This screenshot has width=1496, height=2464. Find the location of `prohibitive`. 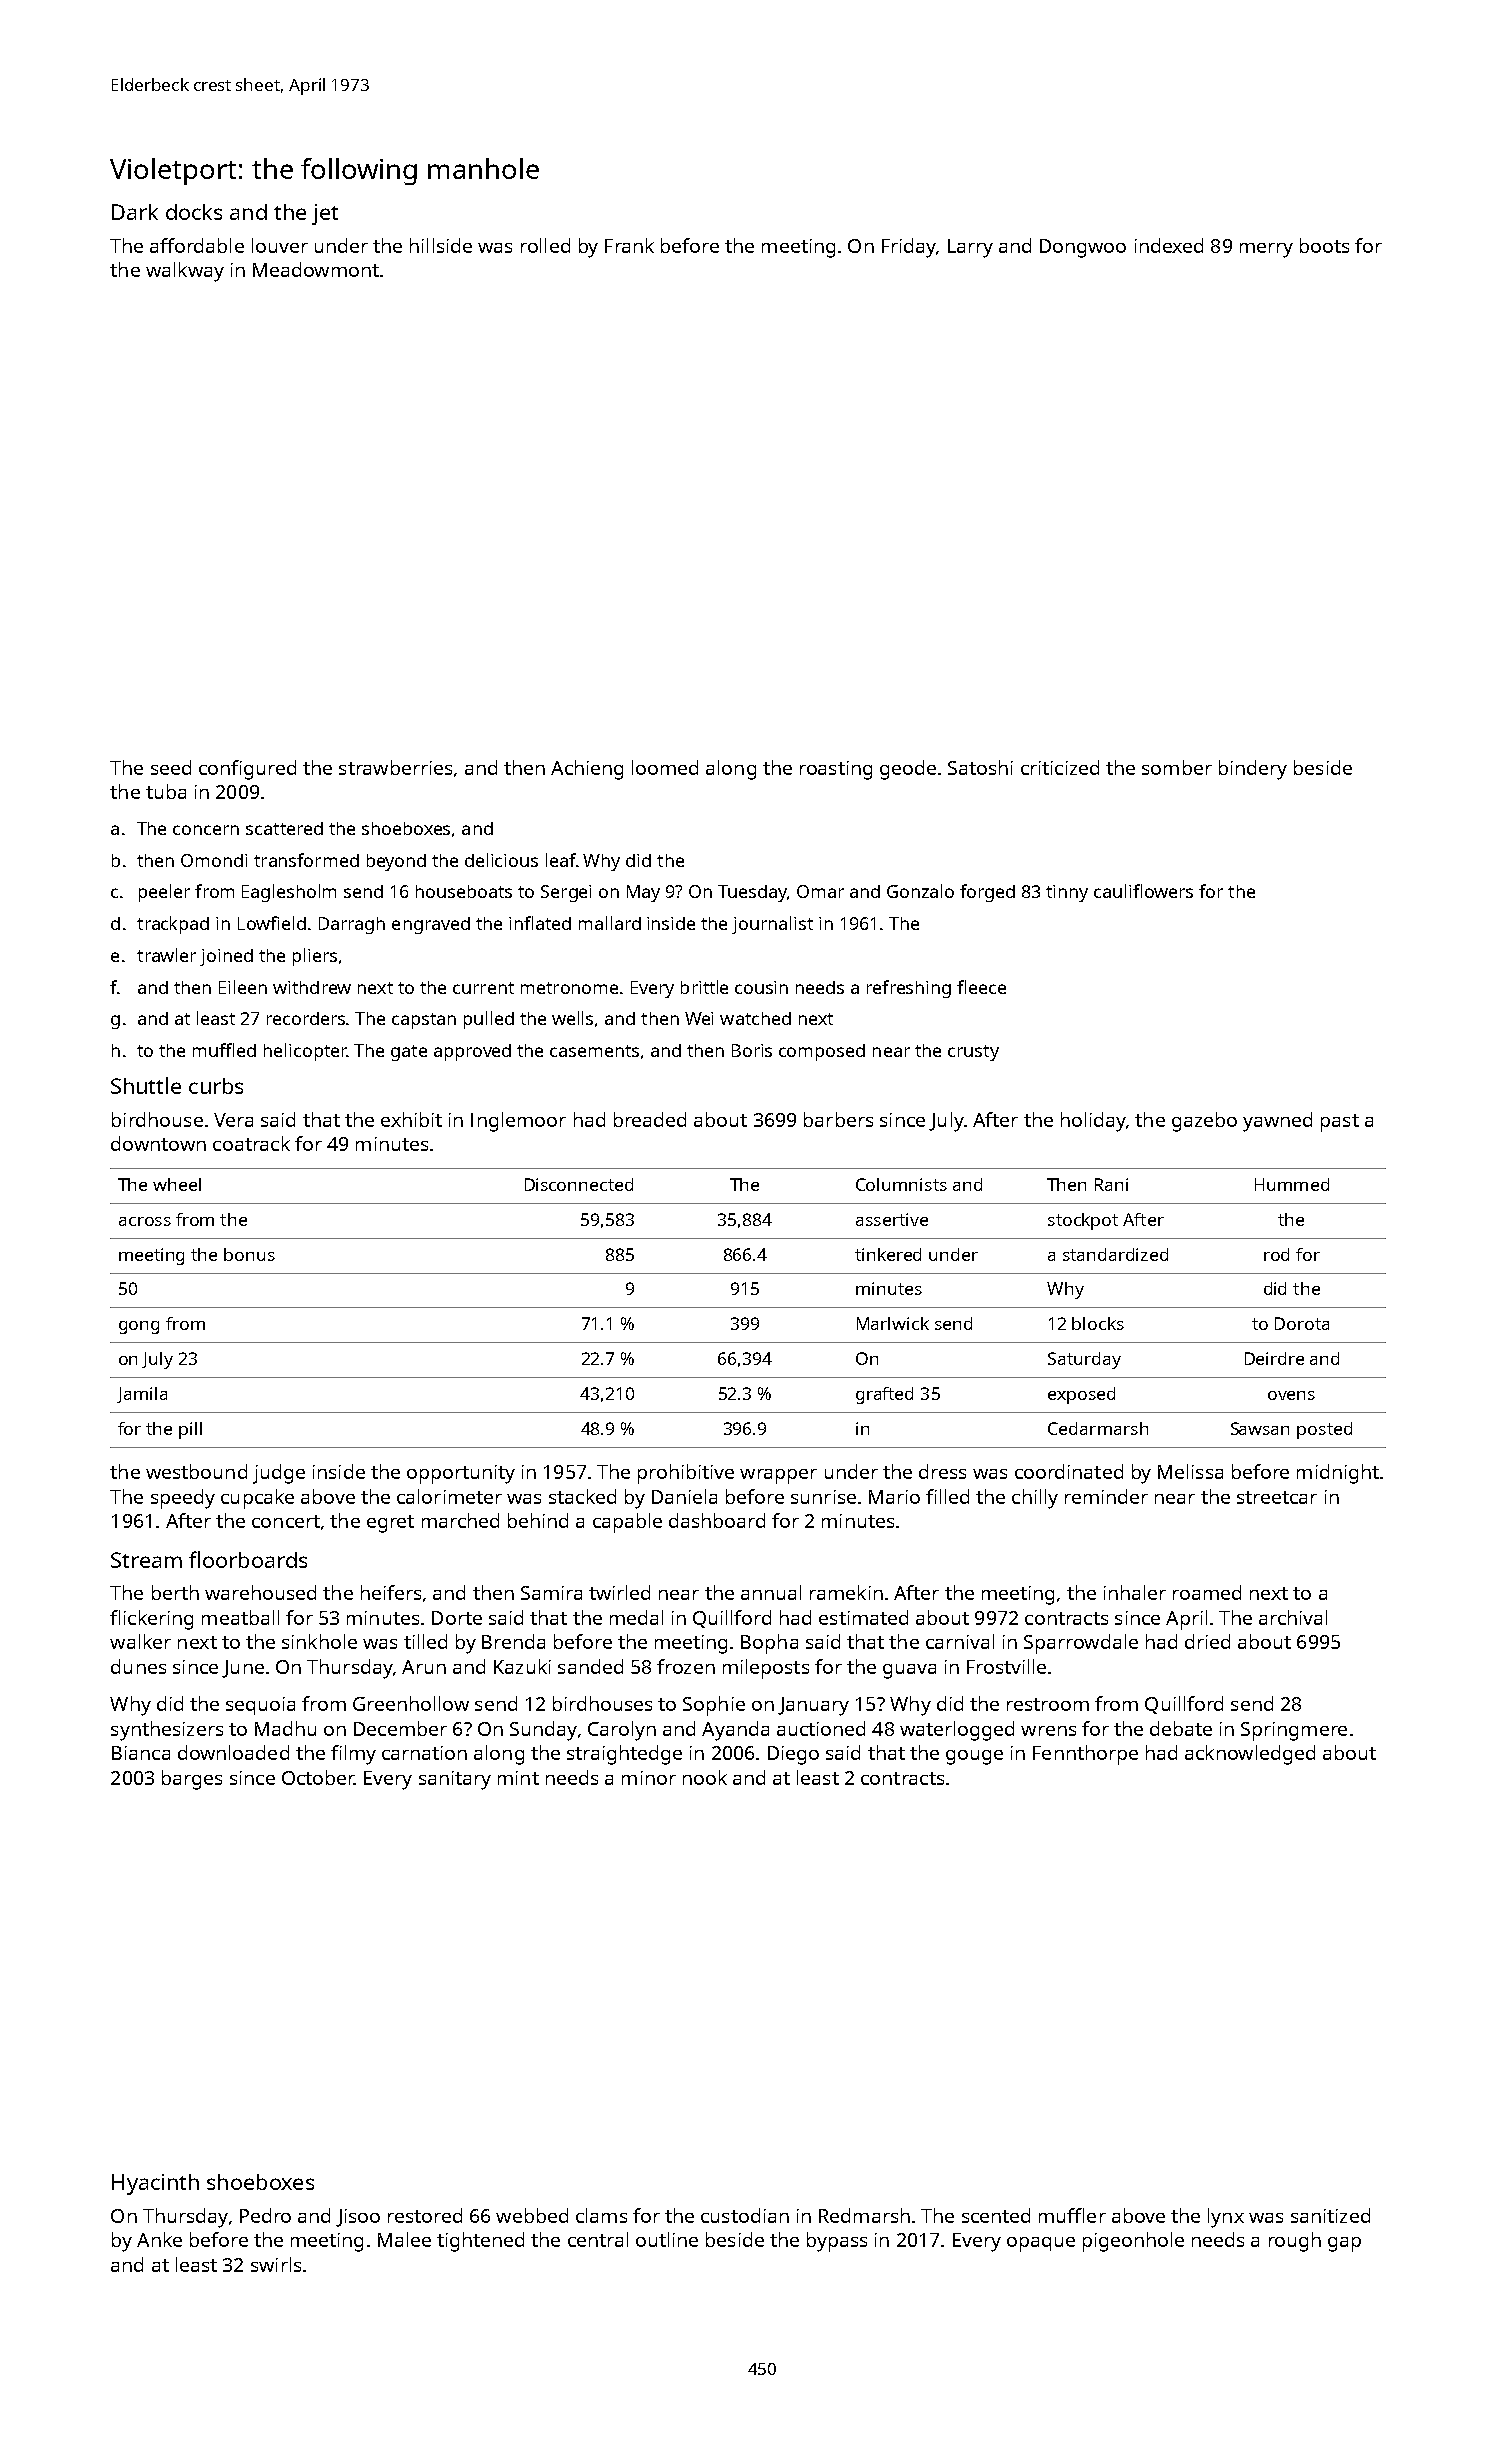

prohibitive is located at coordinates (686, 1474).
